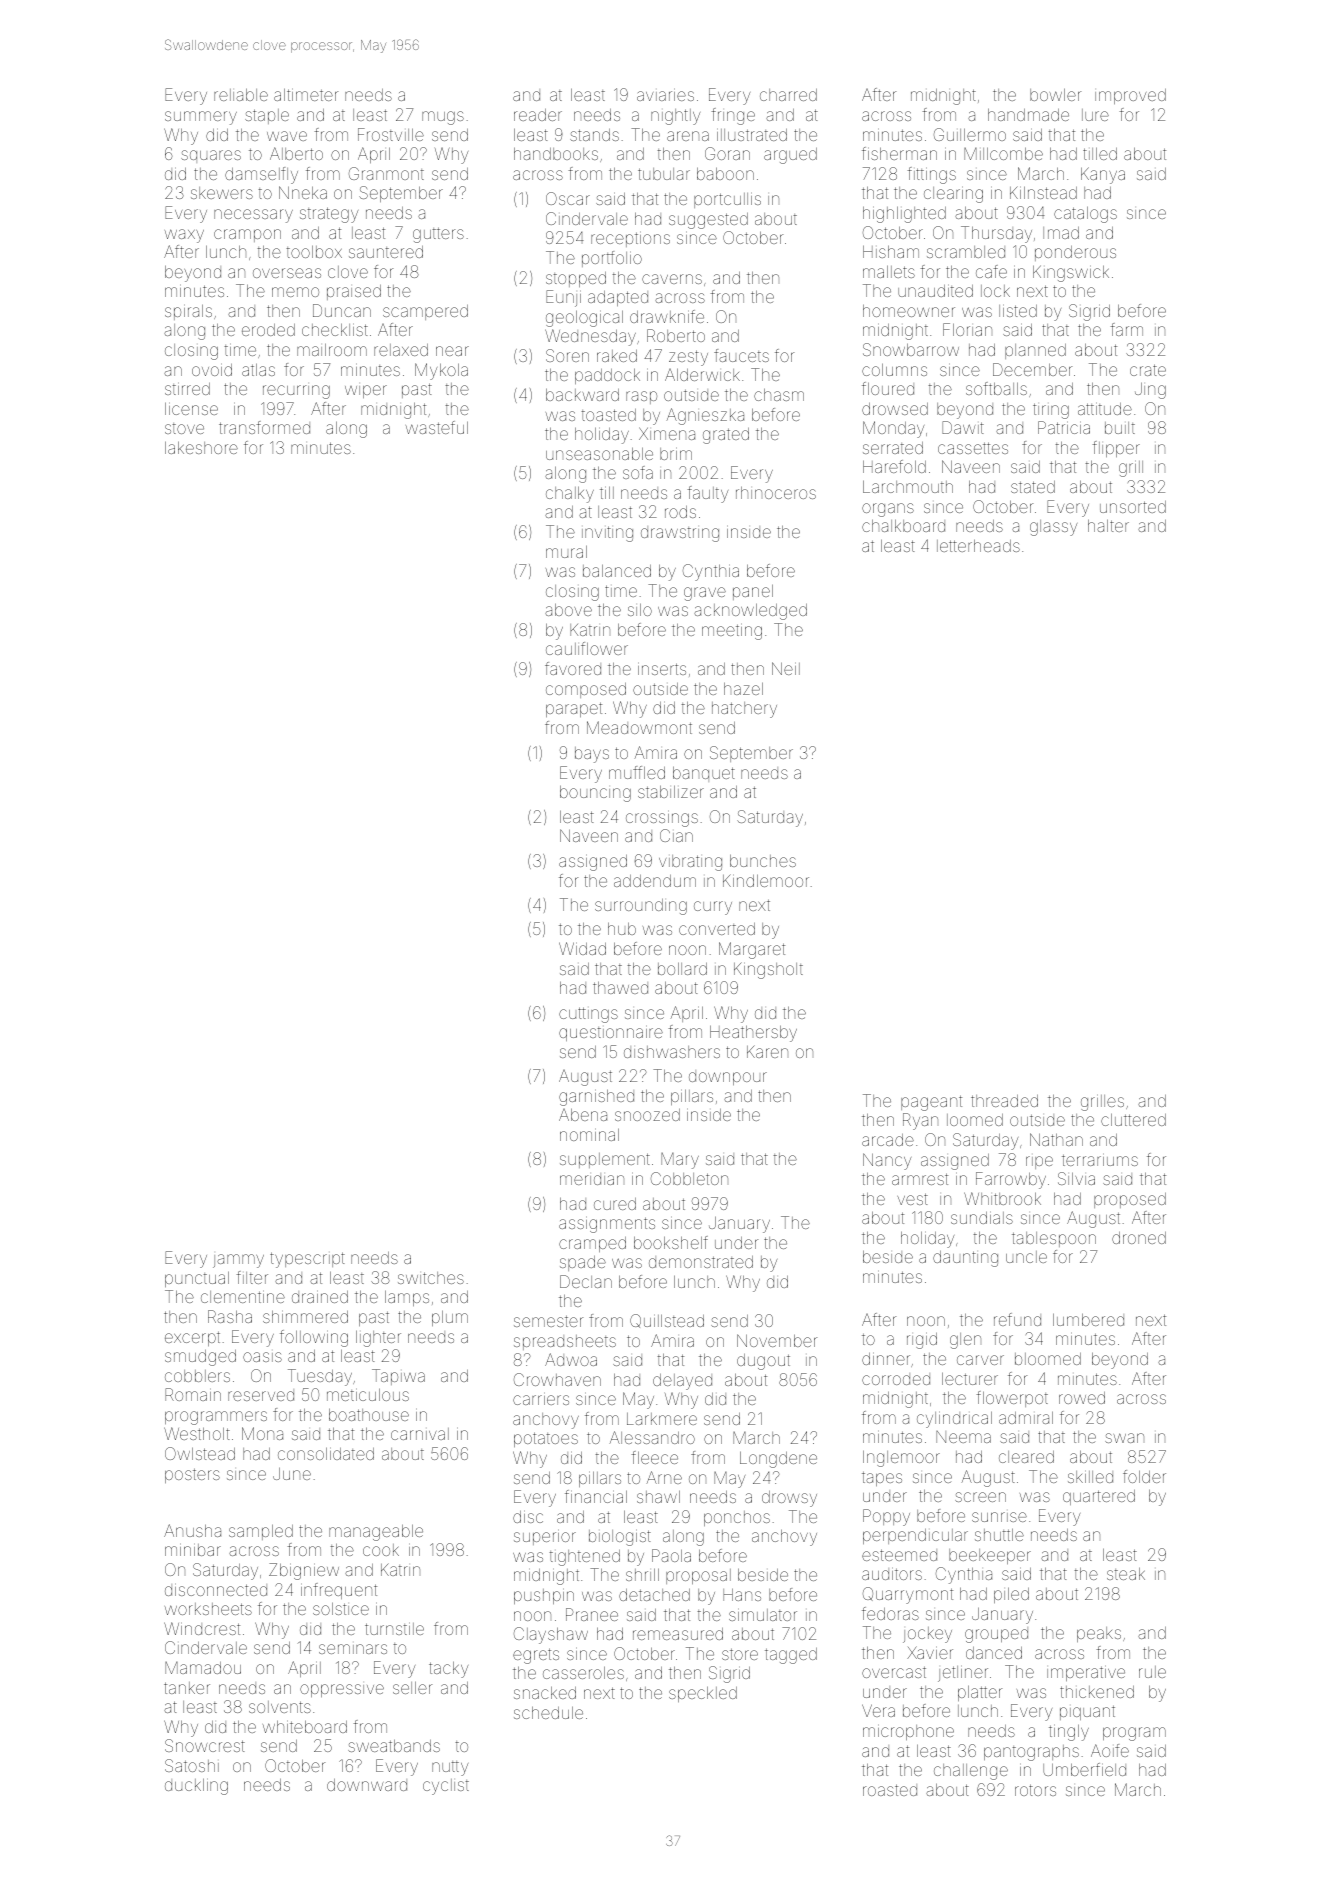 This screenshot has width=1331, height=1882. I want to click on Kanya, so click(1103, 175).
